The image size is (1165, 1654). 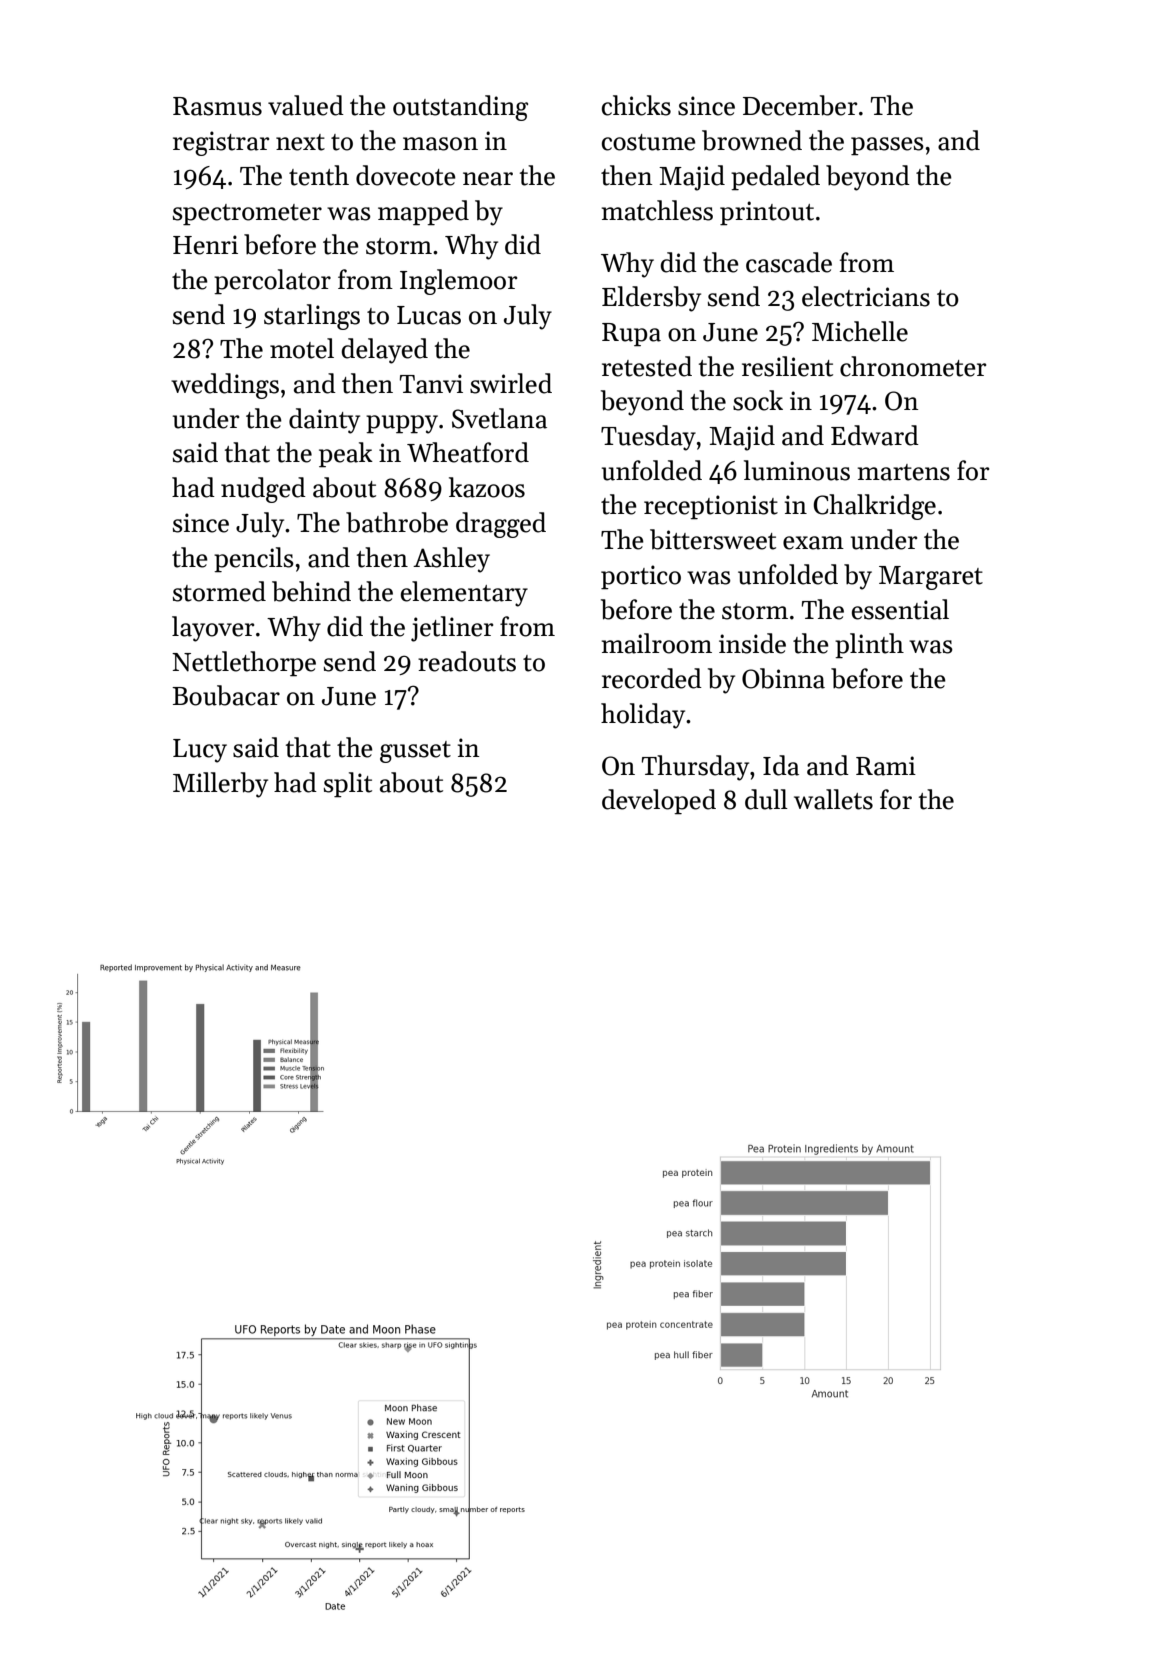 What do you see at coordinates (752, 643) in the document?
I see `inside` at bounding box center [752, 643].
